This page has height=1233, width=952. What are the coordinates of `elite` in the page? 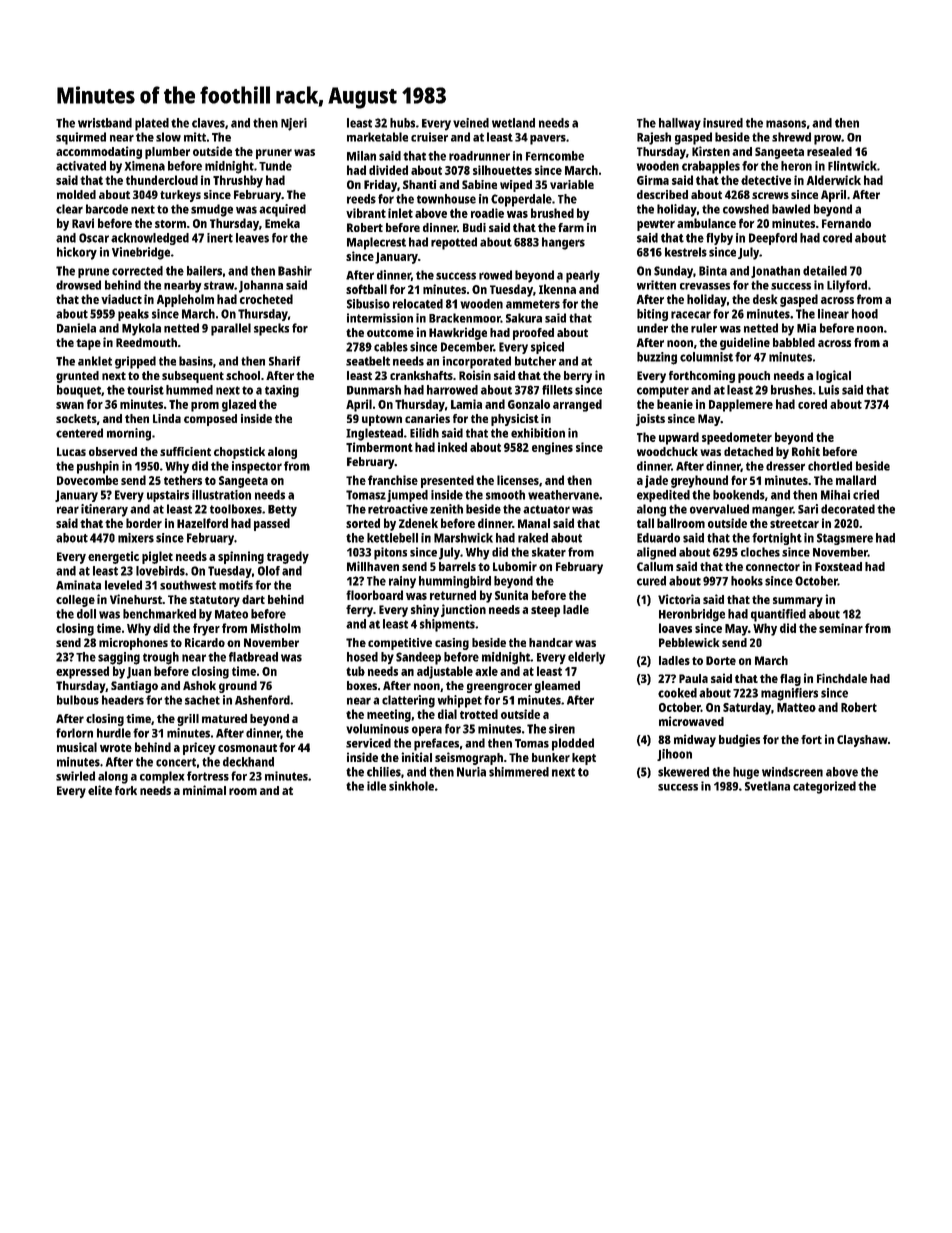 It's located at (100, 790).
